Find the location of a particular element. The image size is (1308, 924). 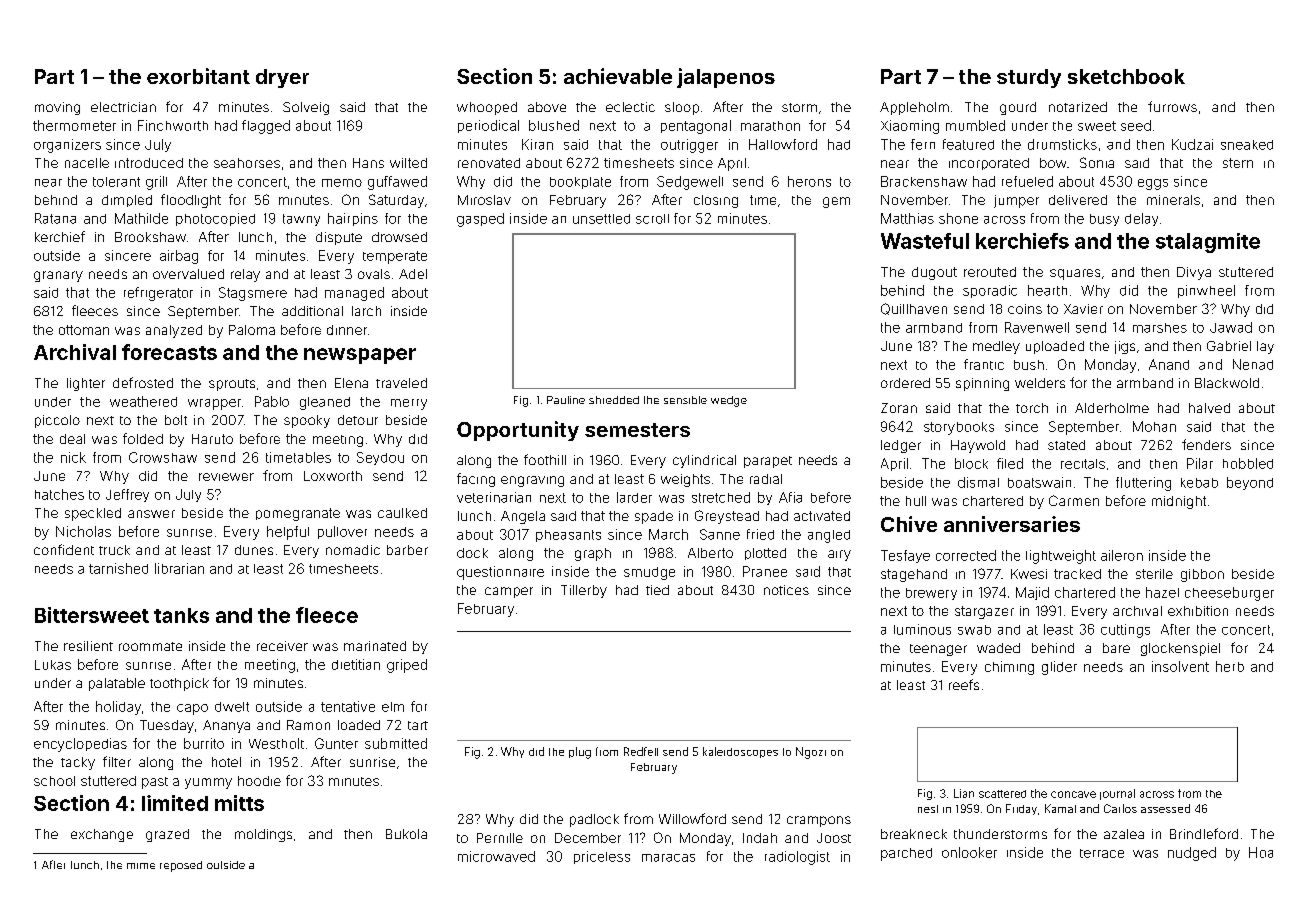

thermometer is located at coordinates (74, 125).
